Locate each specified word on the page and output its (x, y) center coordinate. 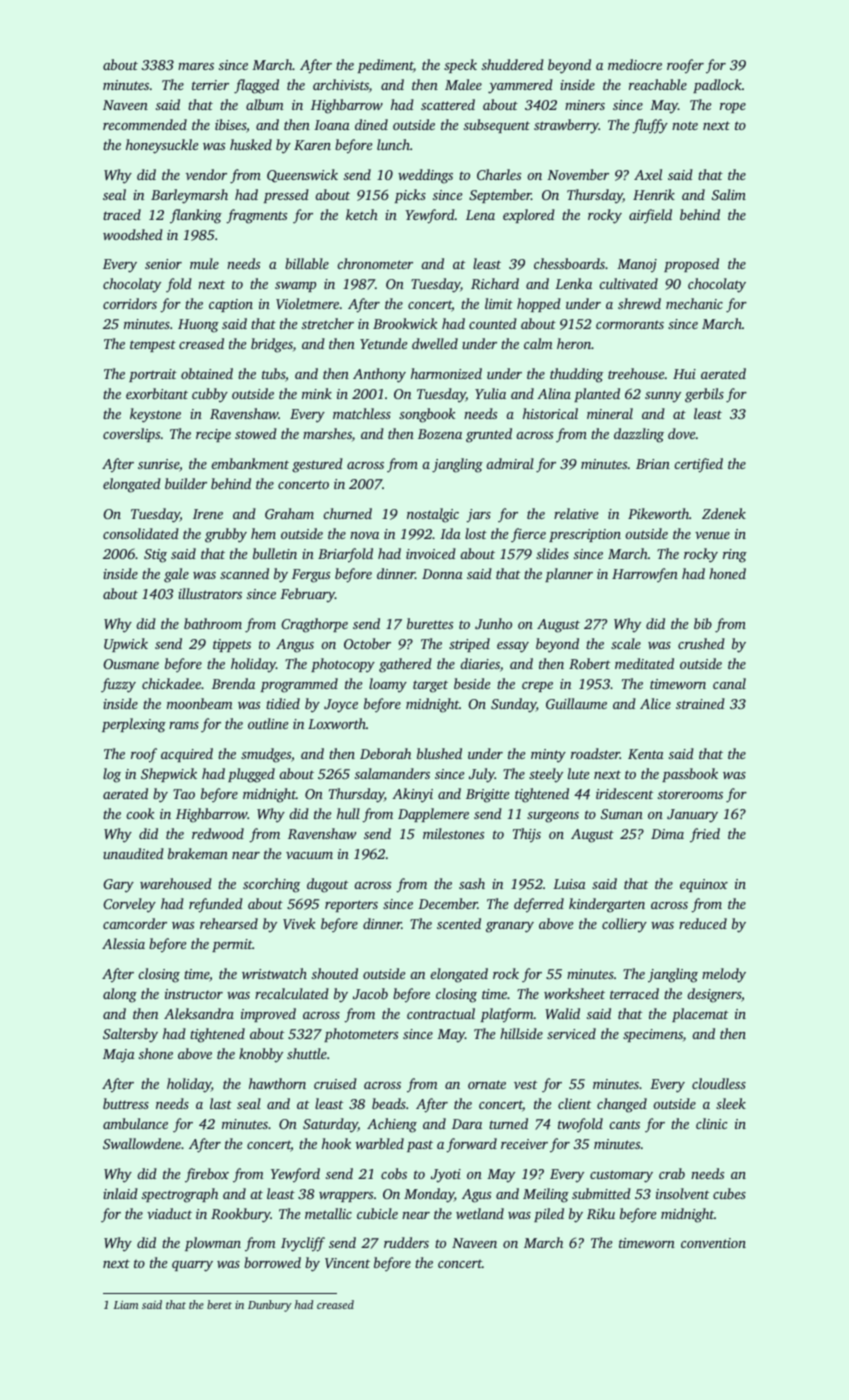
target (430, 686)
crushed (701, 643)
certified (698, 465)
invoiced (431, 553)
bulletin (275, 553)
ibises (230, 124)
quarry (192, 1266)
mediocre (635, 64)
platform (507, 1015)
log (112, 775)
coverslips (131, 435)
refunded (216, 905)
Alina (554, 393)
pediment (385, 66)
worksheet (574, 993)
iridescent (624, 793)
